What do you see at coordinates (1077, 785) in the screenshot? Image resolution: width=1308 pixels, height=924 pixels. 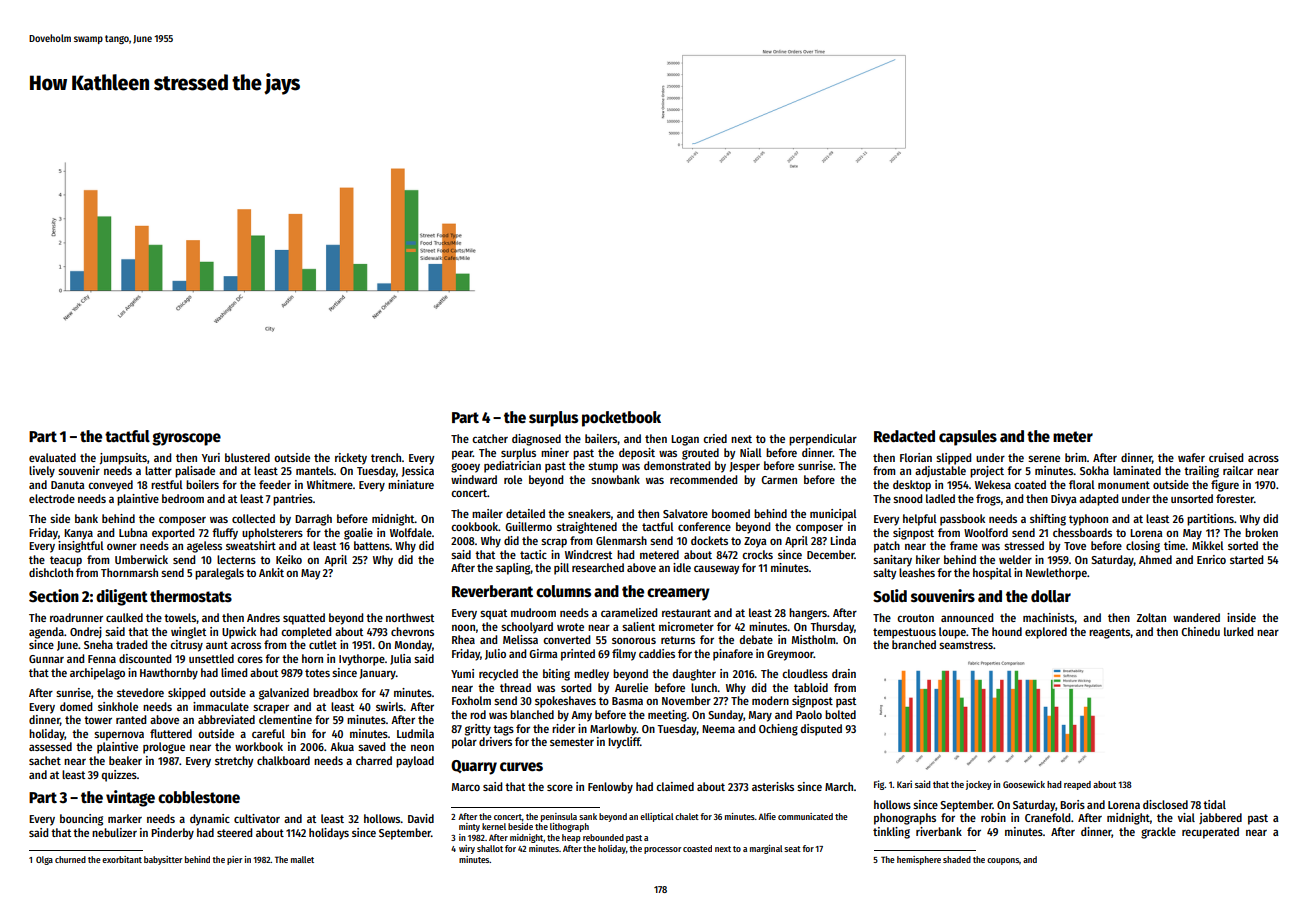 I see `reaped` at bounding box center [1077, 785].
